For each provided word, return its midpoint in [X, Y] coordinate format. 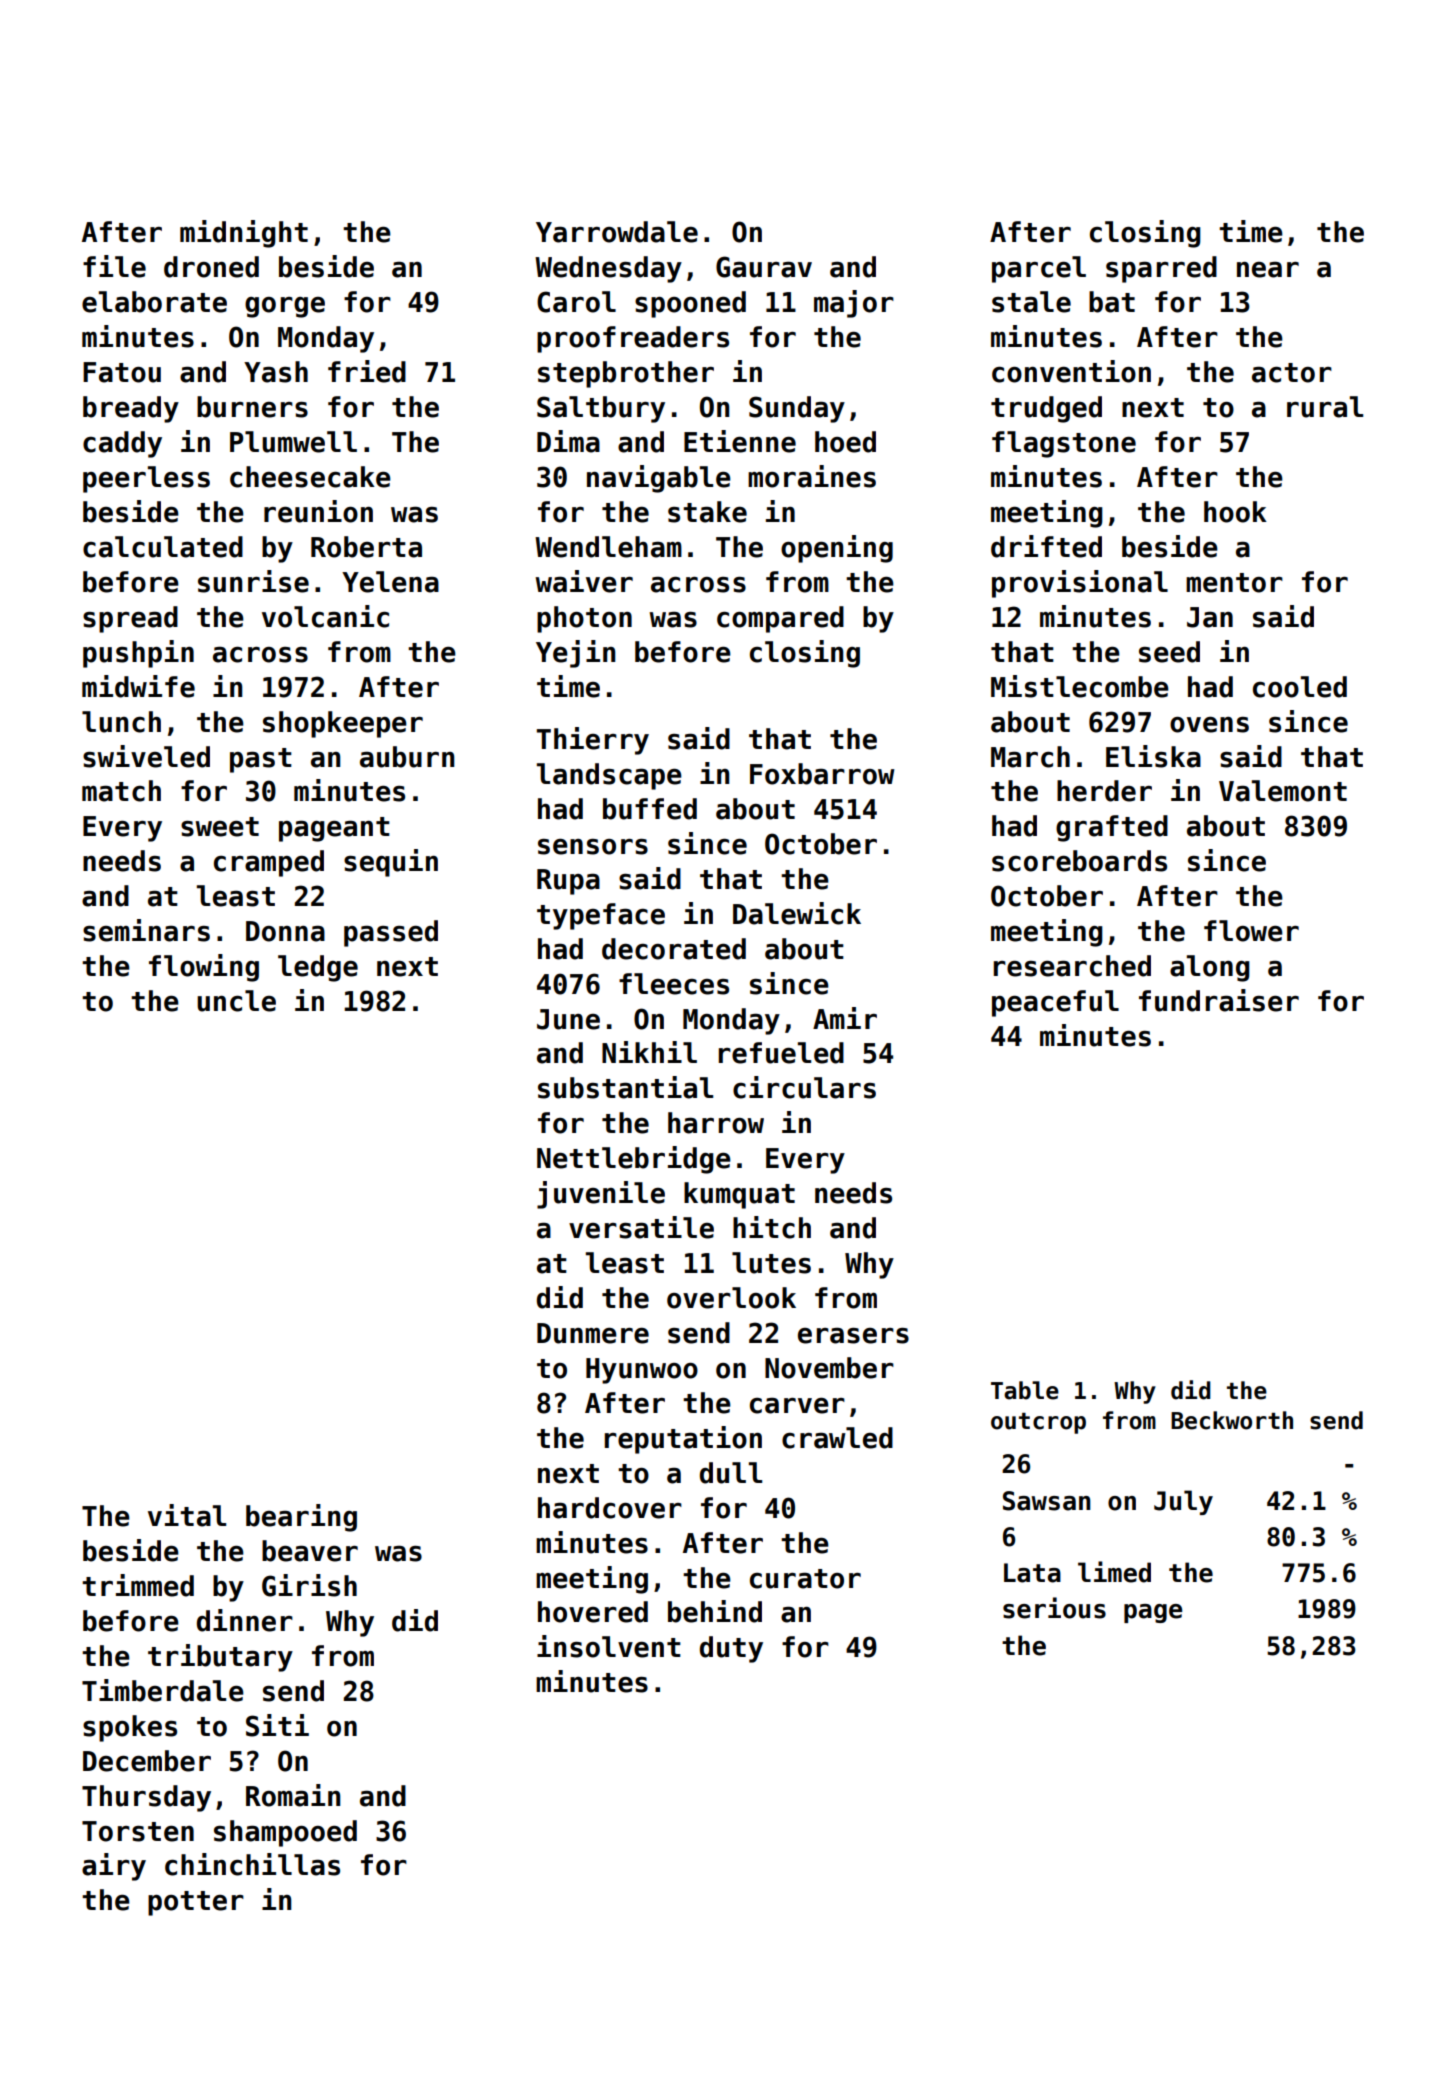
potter [196, 1903]
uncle [236, 1001]
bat [1112, 302]
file [114, 266]
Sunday [797, 409]
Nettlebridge [634, 1160]
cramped [269, 863]
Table [1025, 1390]
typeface [601, 916]
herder [1104, 791]
